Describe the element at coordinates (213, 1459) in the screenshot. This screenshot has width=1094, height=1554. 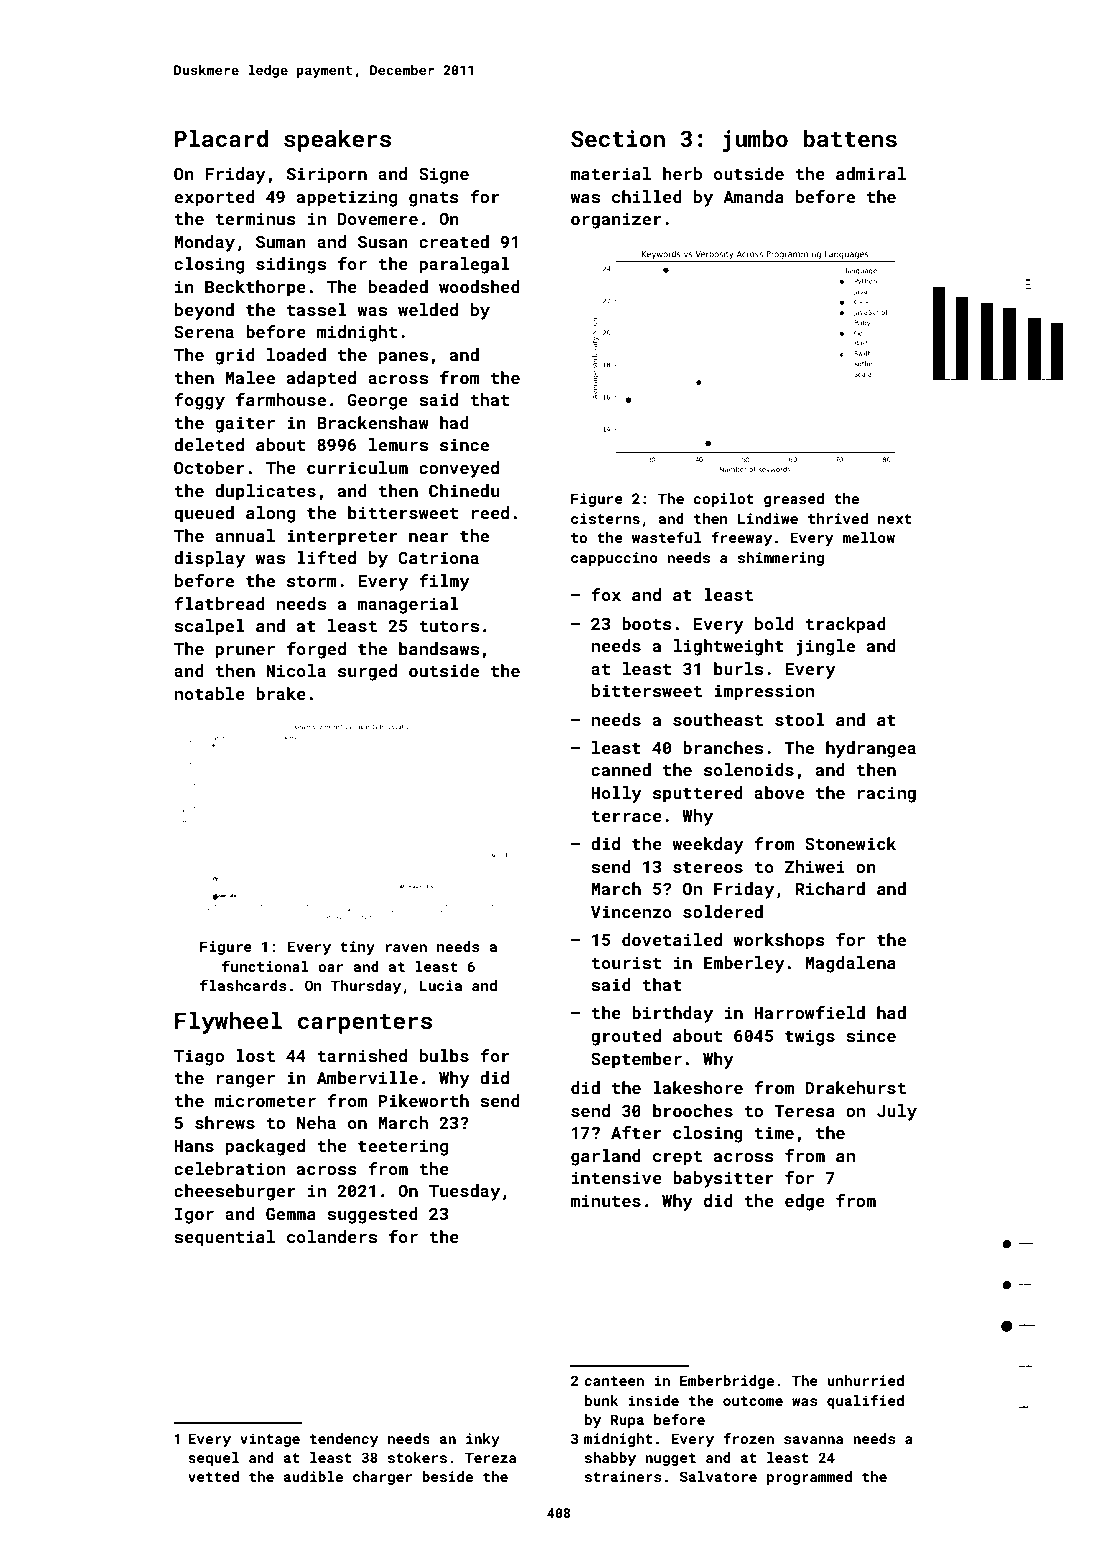
I see `sequel` at that location.
